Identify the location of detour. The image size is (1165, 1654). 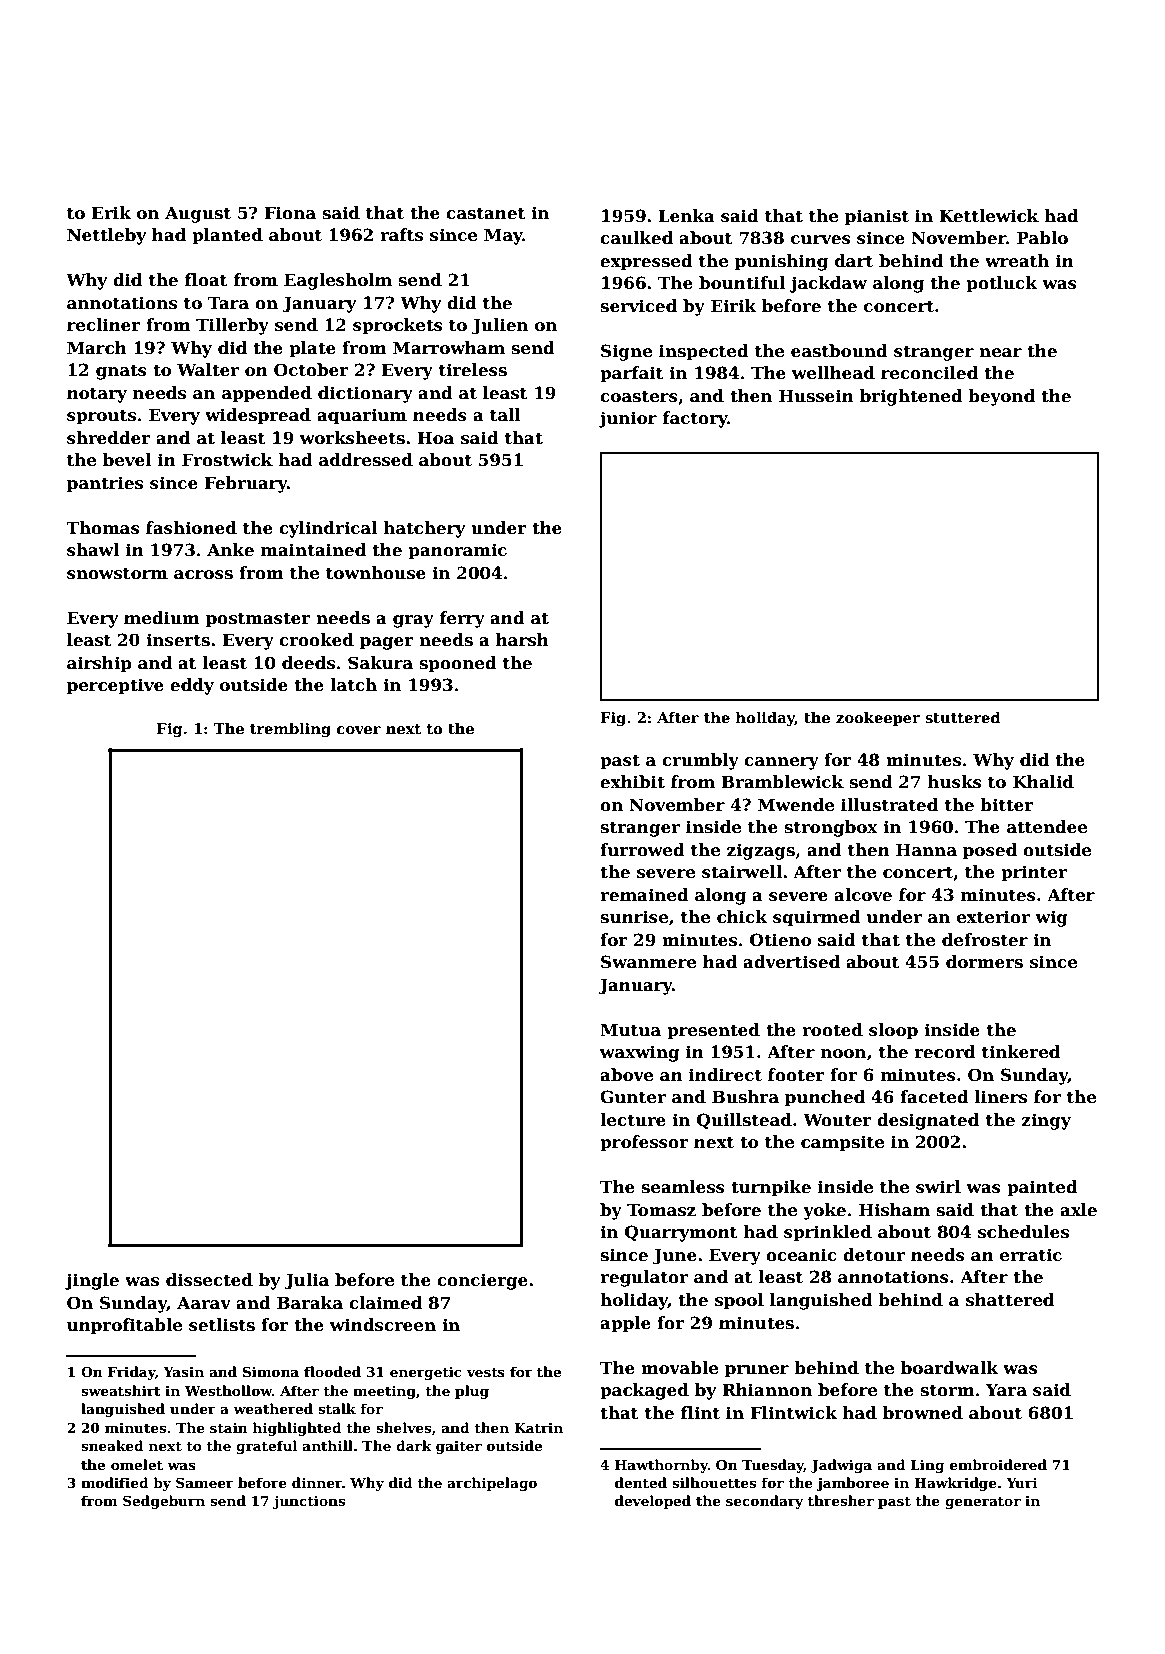
(874, 1255).
